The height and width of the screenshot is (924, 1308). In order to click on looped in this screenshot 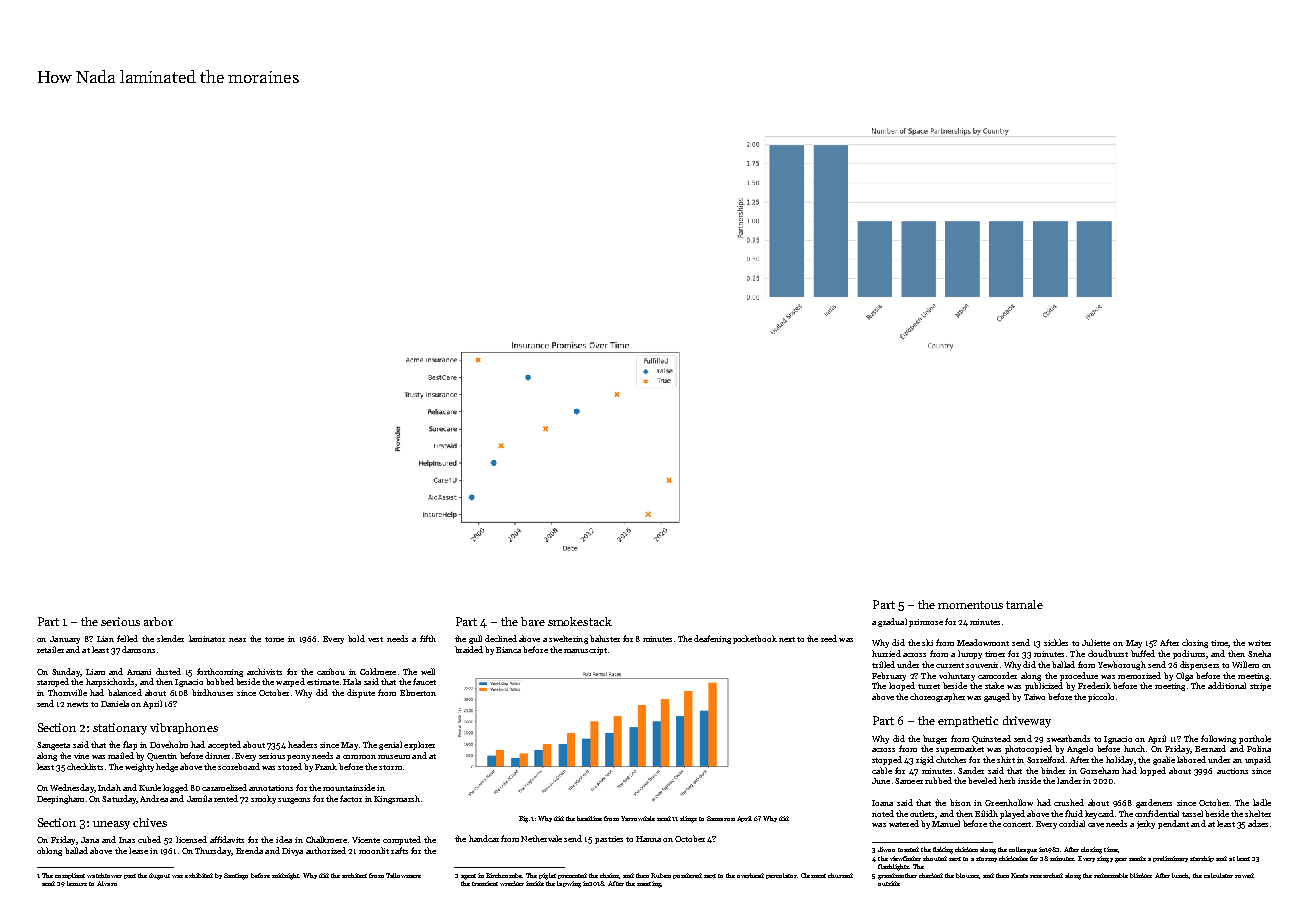, I will do `click(902, 686)`.
